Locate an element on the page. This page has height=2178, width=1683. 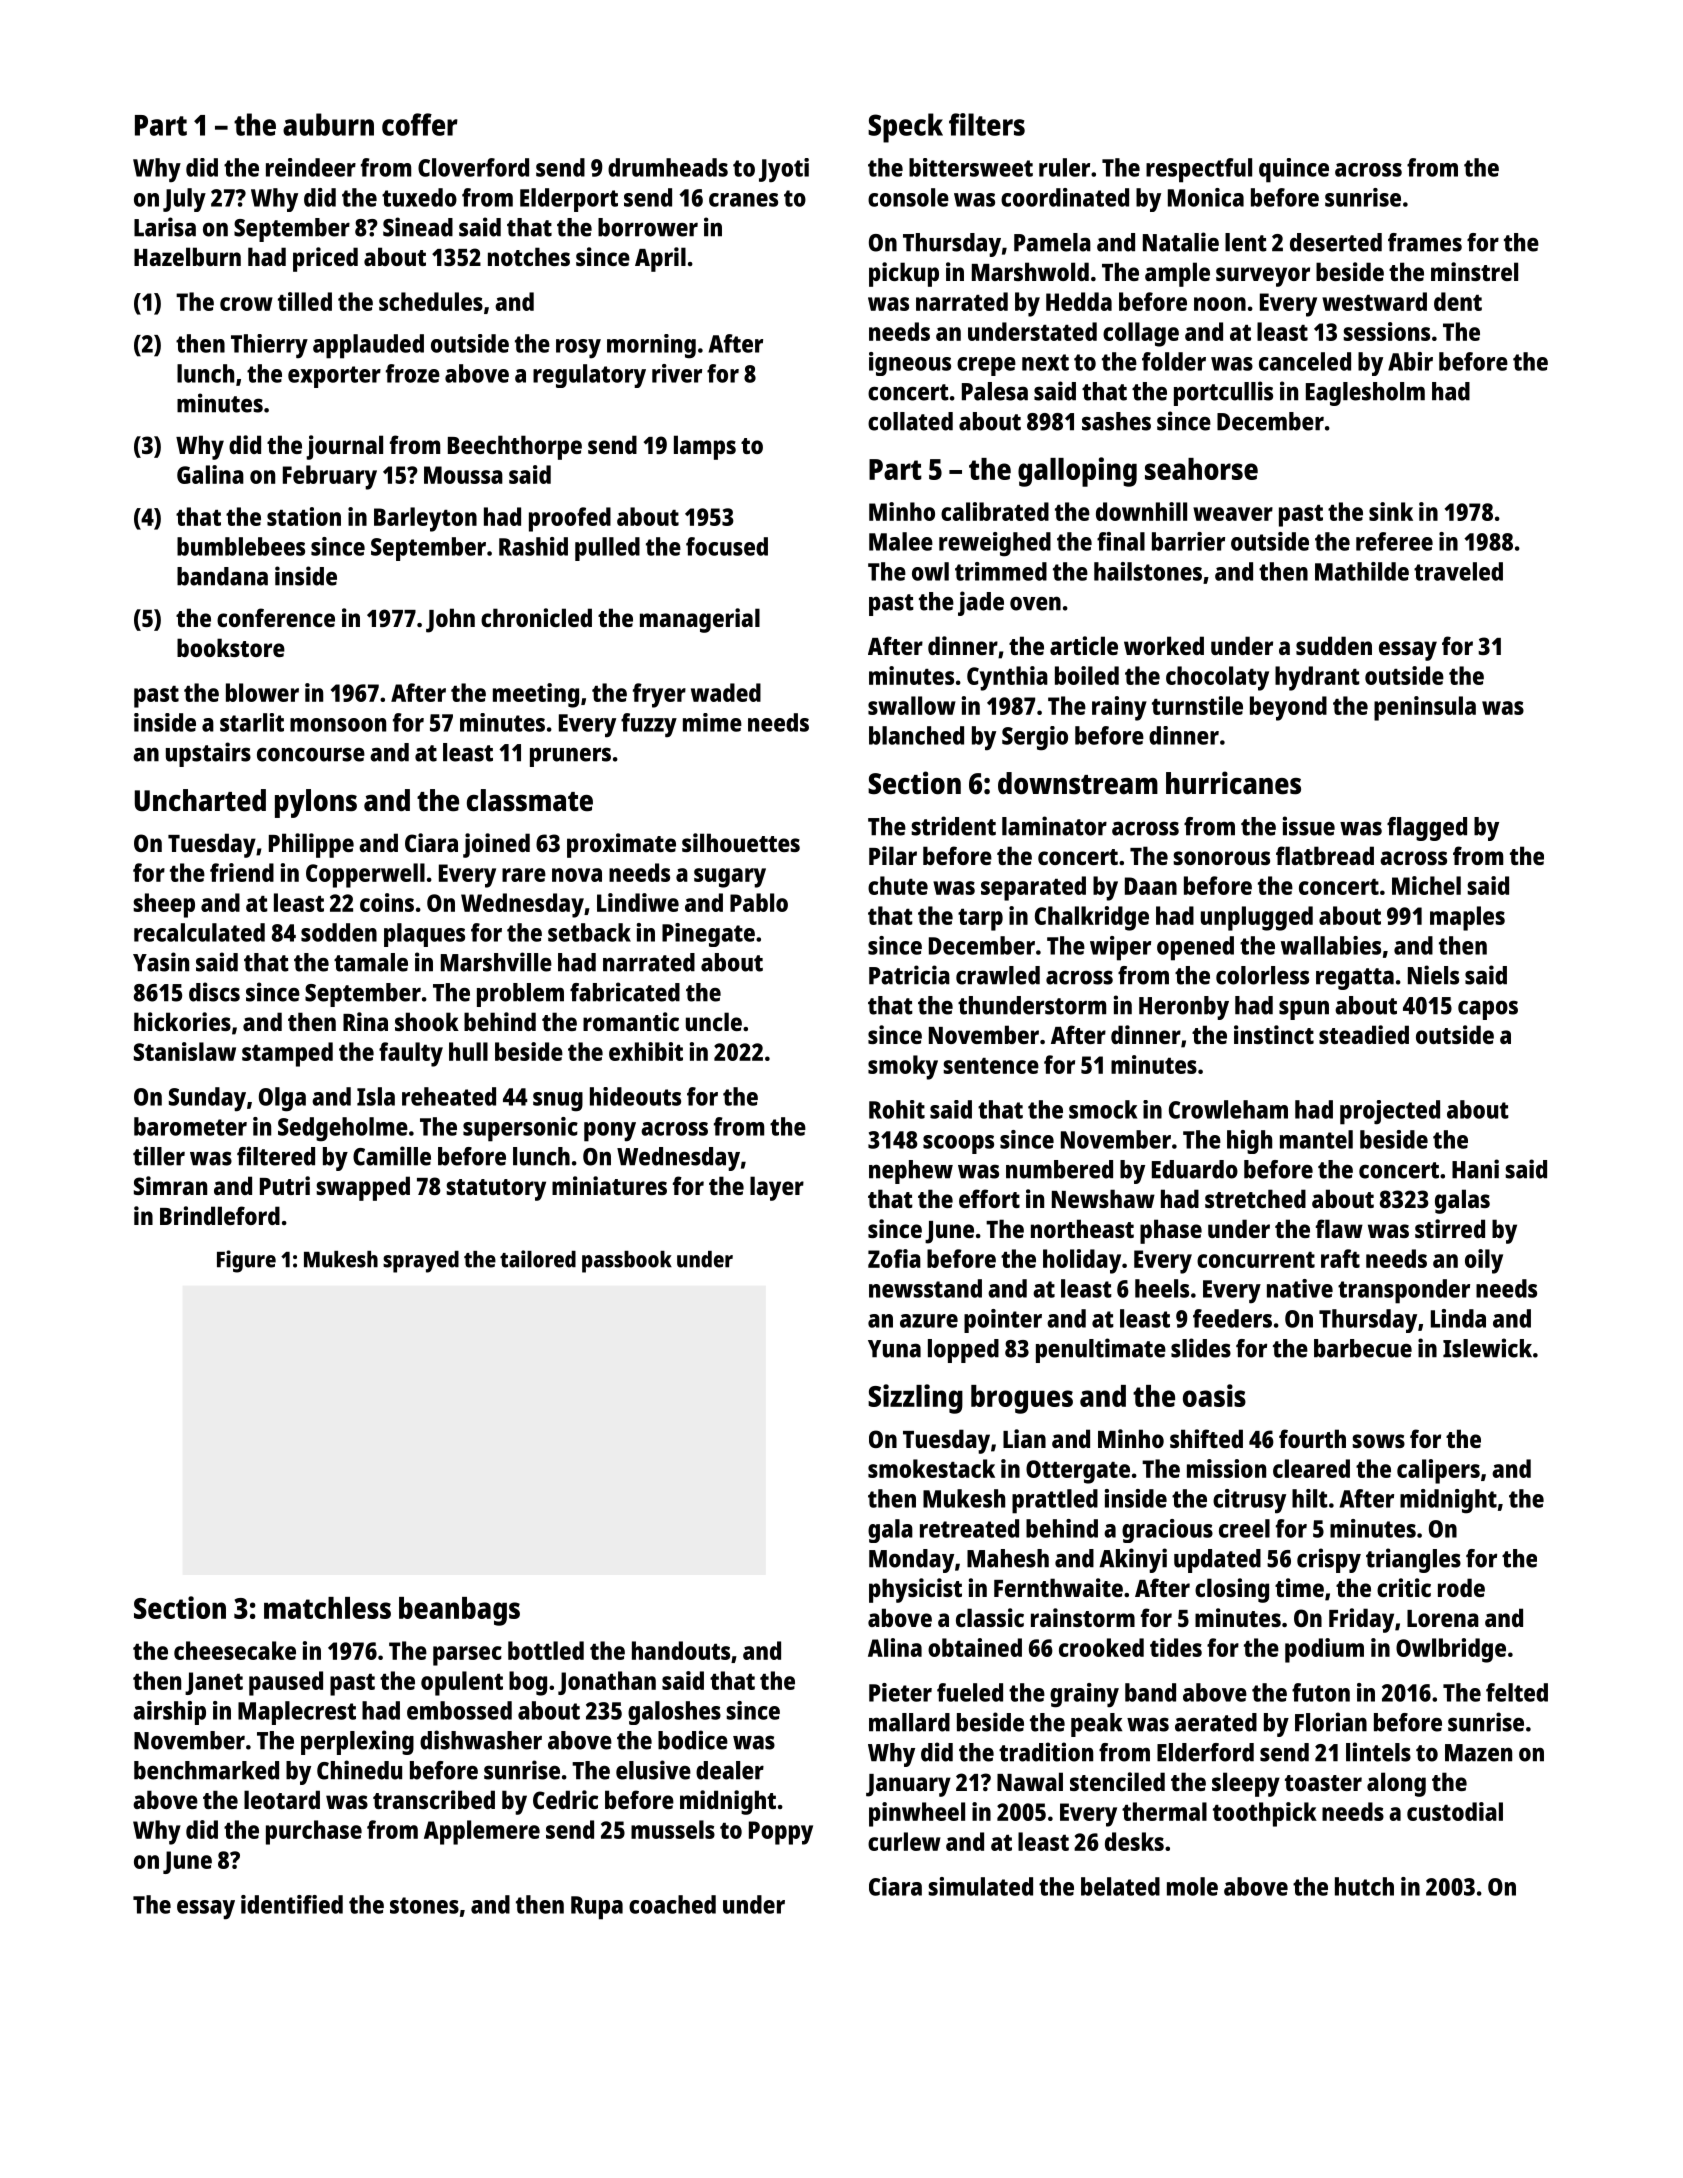
purchase is located at coordinates (314, 1832).
